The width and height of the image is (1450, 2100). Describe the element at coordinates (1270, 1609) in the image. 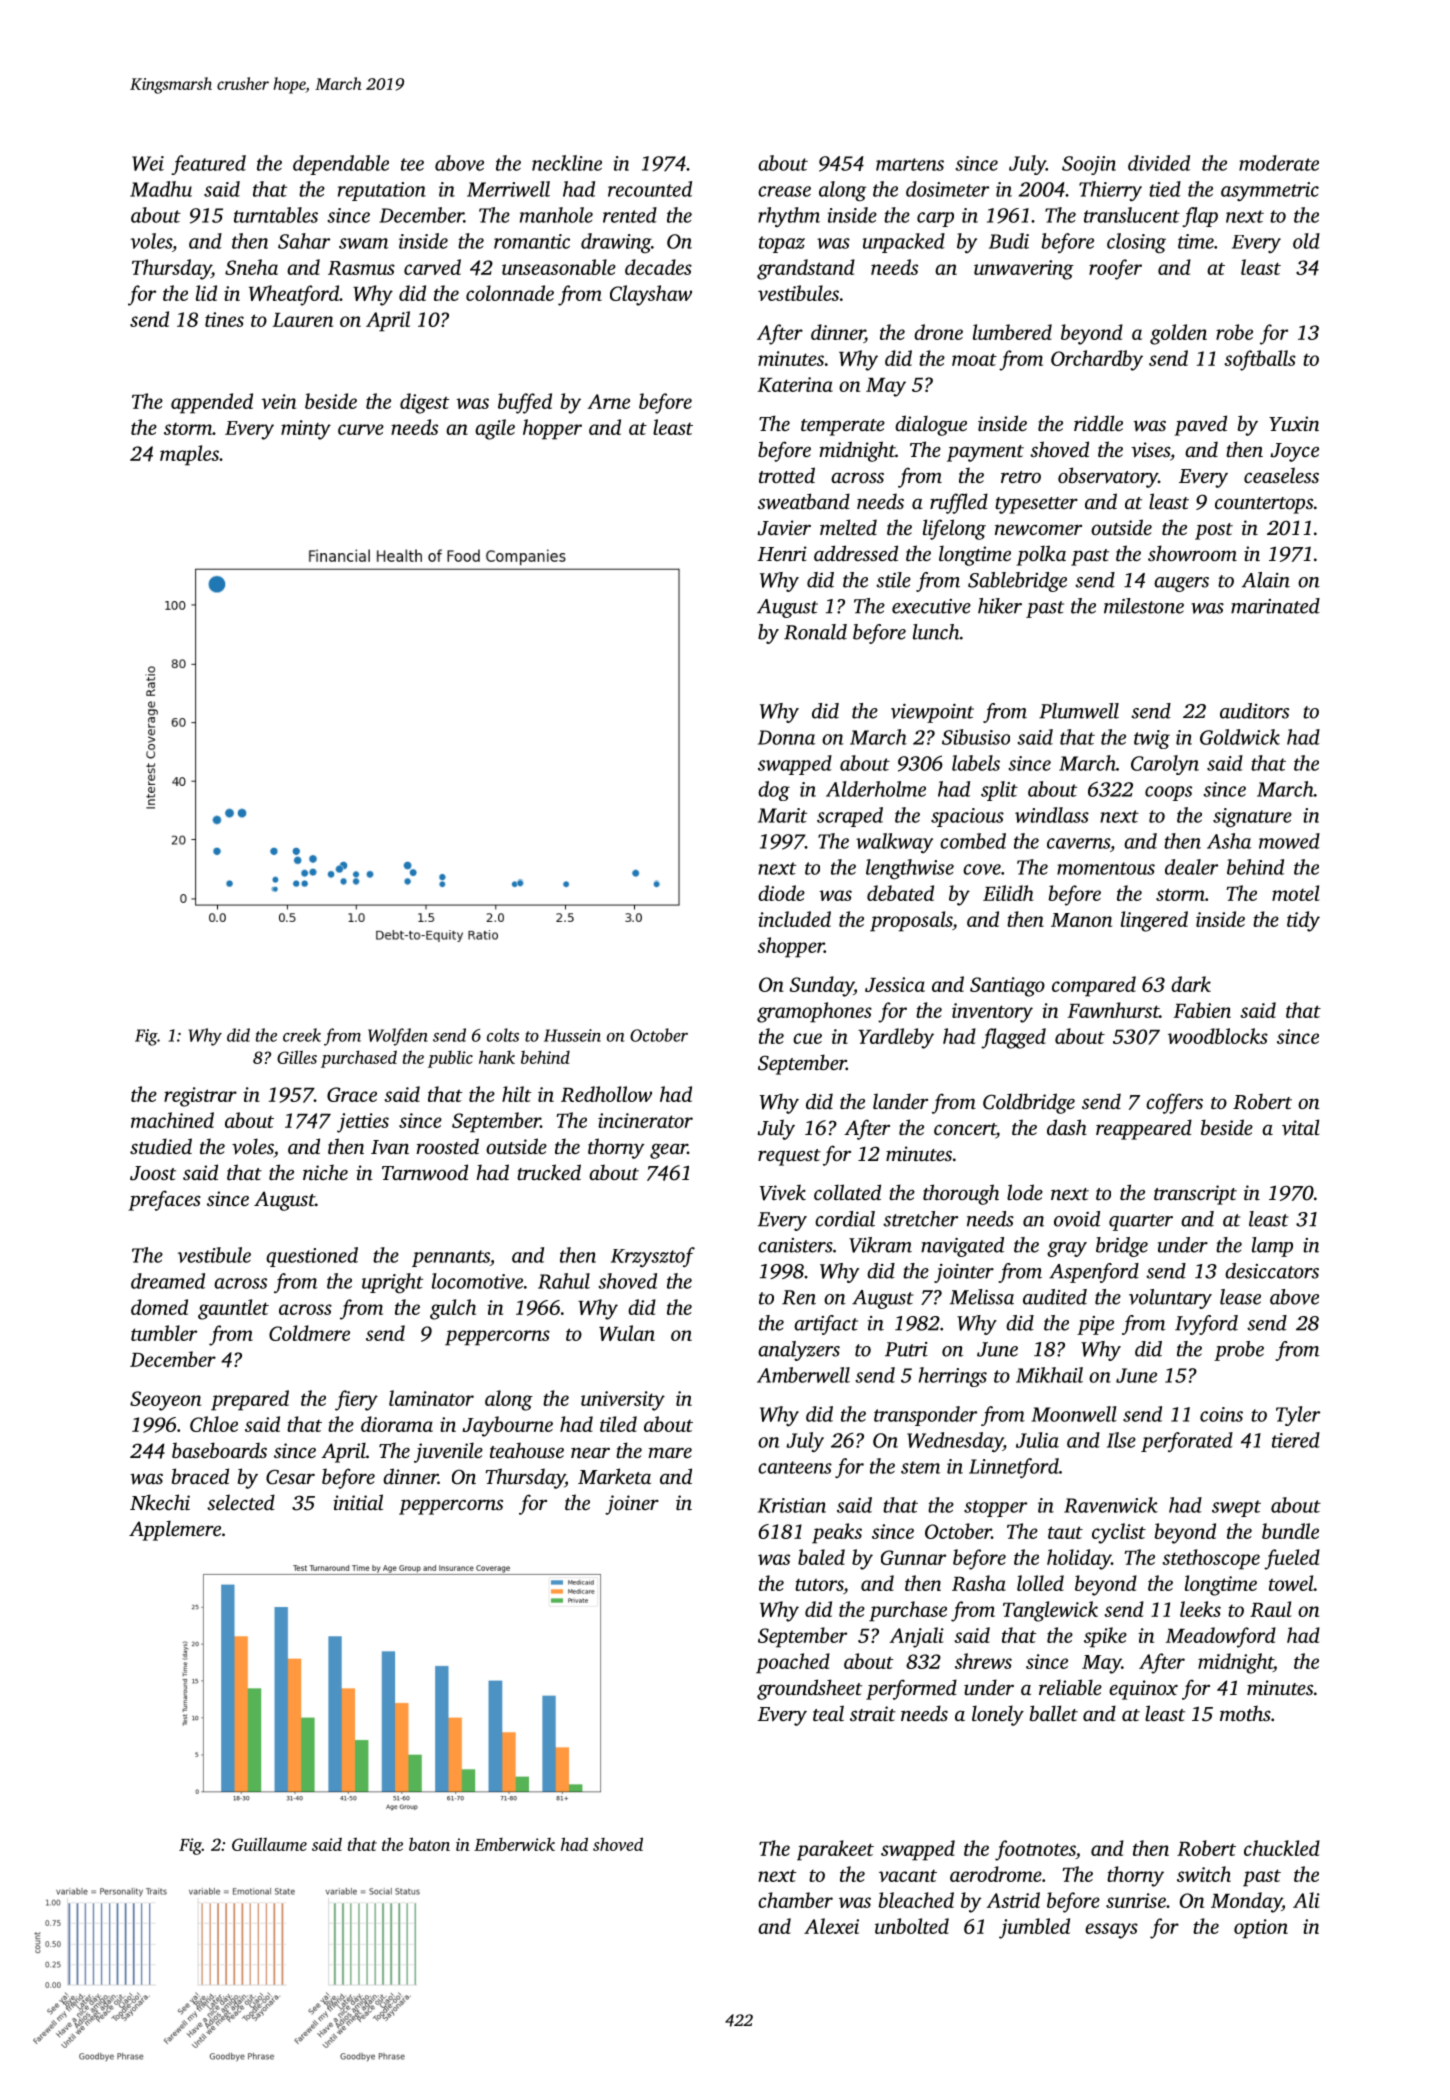

I see `Raul` at that location.
